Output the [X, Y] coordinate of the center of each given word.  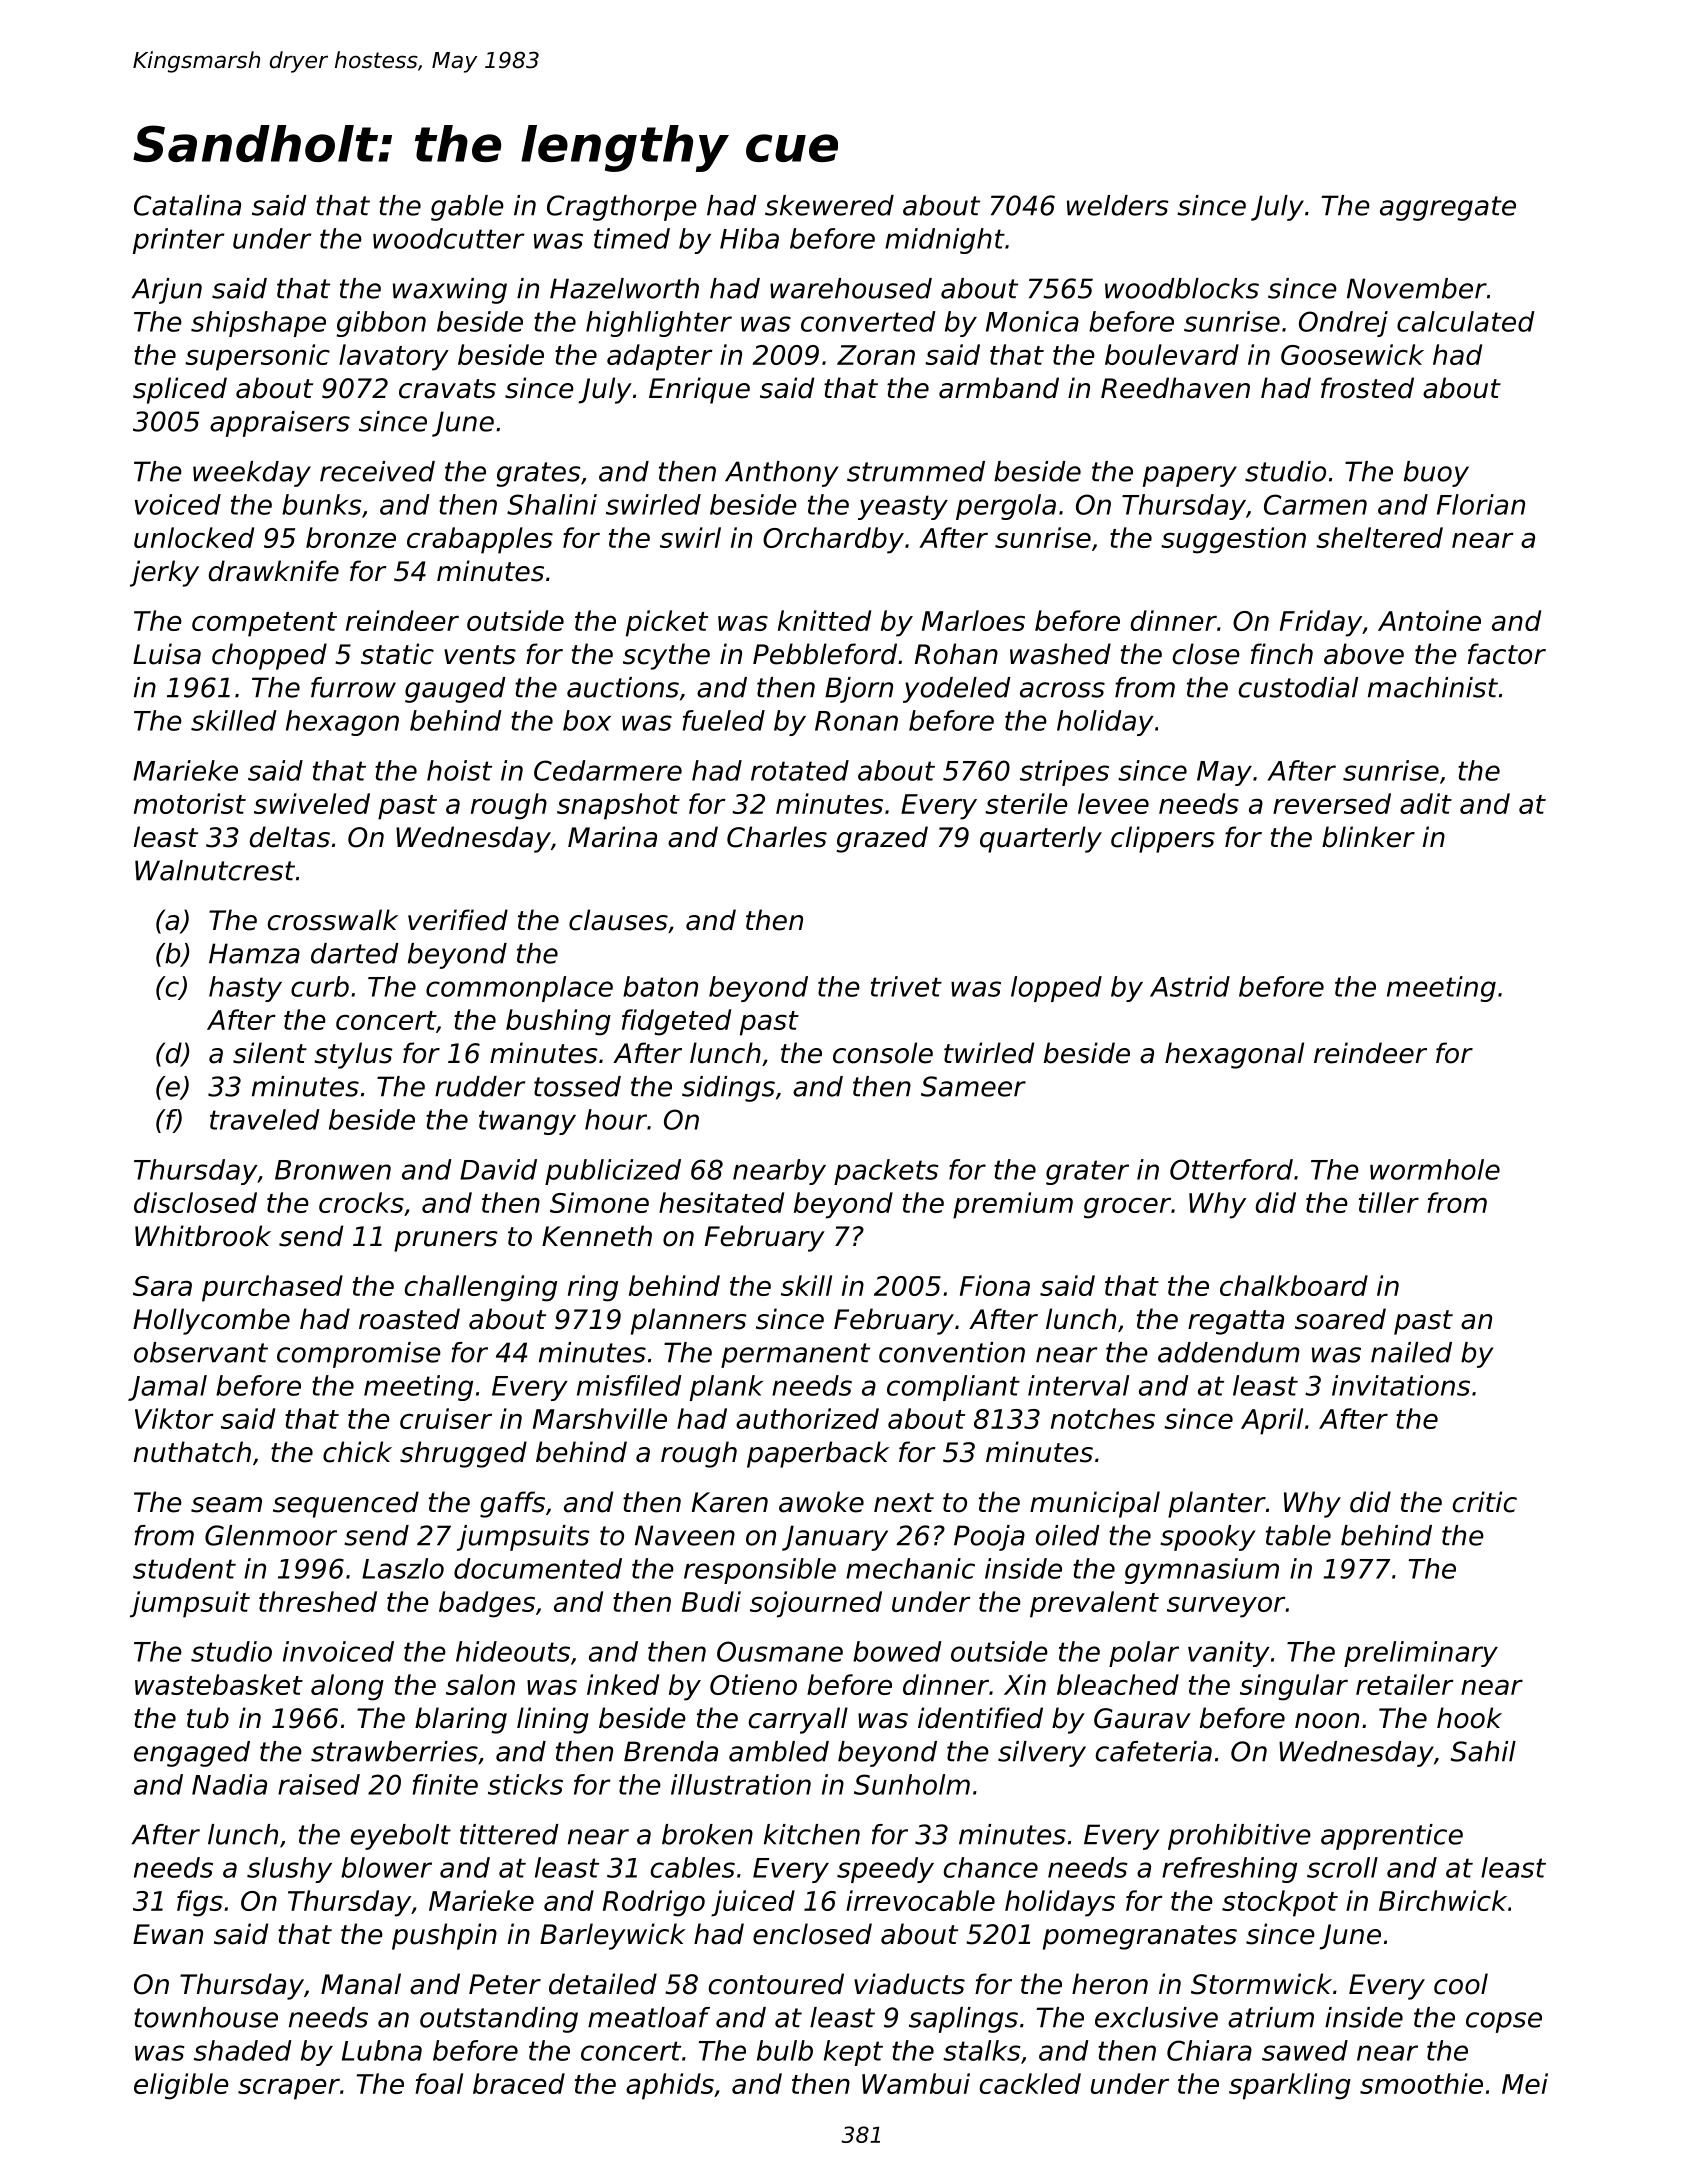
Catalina [187, 205]
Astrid [1190, 986]
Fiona [995, 1285]
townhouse [206, 2017]
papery [1190, 476]
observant [201, 1352]
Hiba [749, 238]
